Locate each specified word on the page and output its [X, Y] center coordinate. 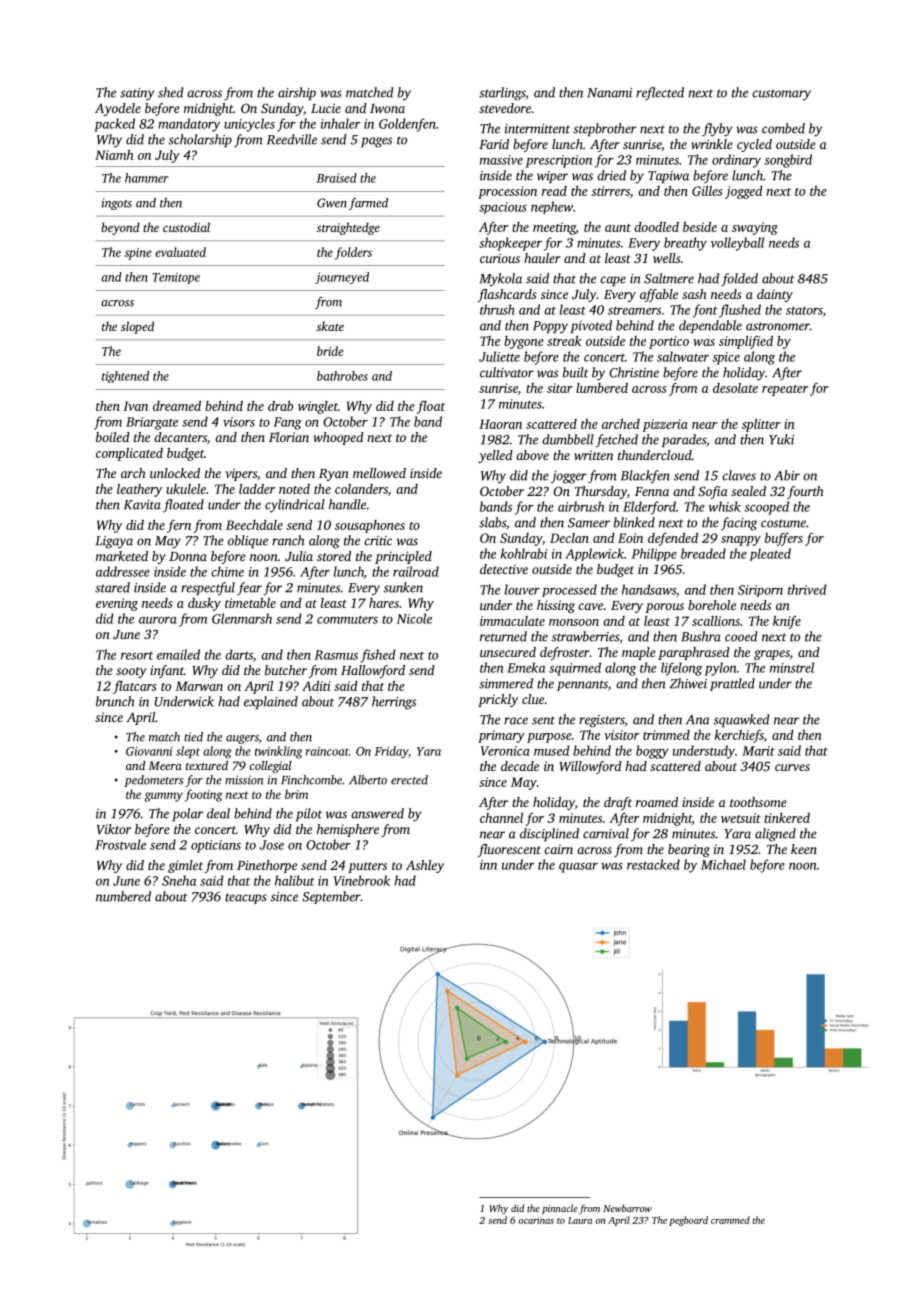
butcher [286, 670]
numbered [123, 896]
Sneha [179, 880]
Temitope [176, 278]
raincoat [327, 751]
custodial [186, 227]
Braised [337, 178]
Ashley [425, 866]
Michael [723, 864]
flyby [717, 130]
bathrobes [342, 376]
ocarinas [536, 1220]
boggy [652, 752]
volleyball [737, 244]
